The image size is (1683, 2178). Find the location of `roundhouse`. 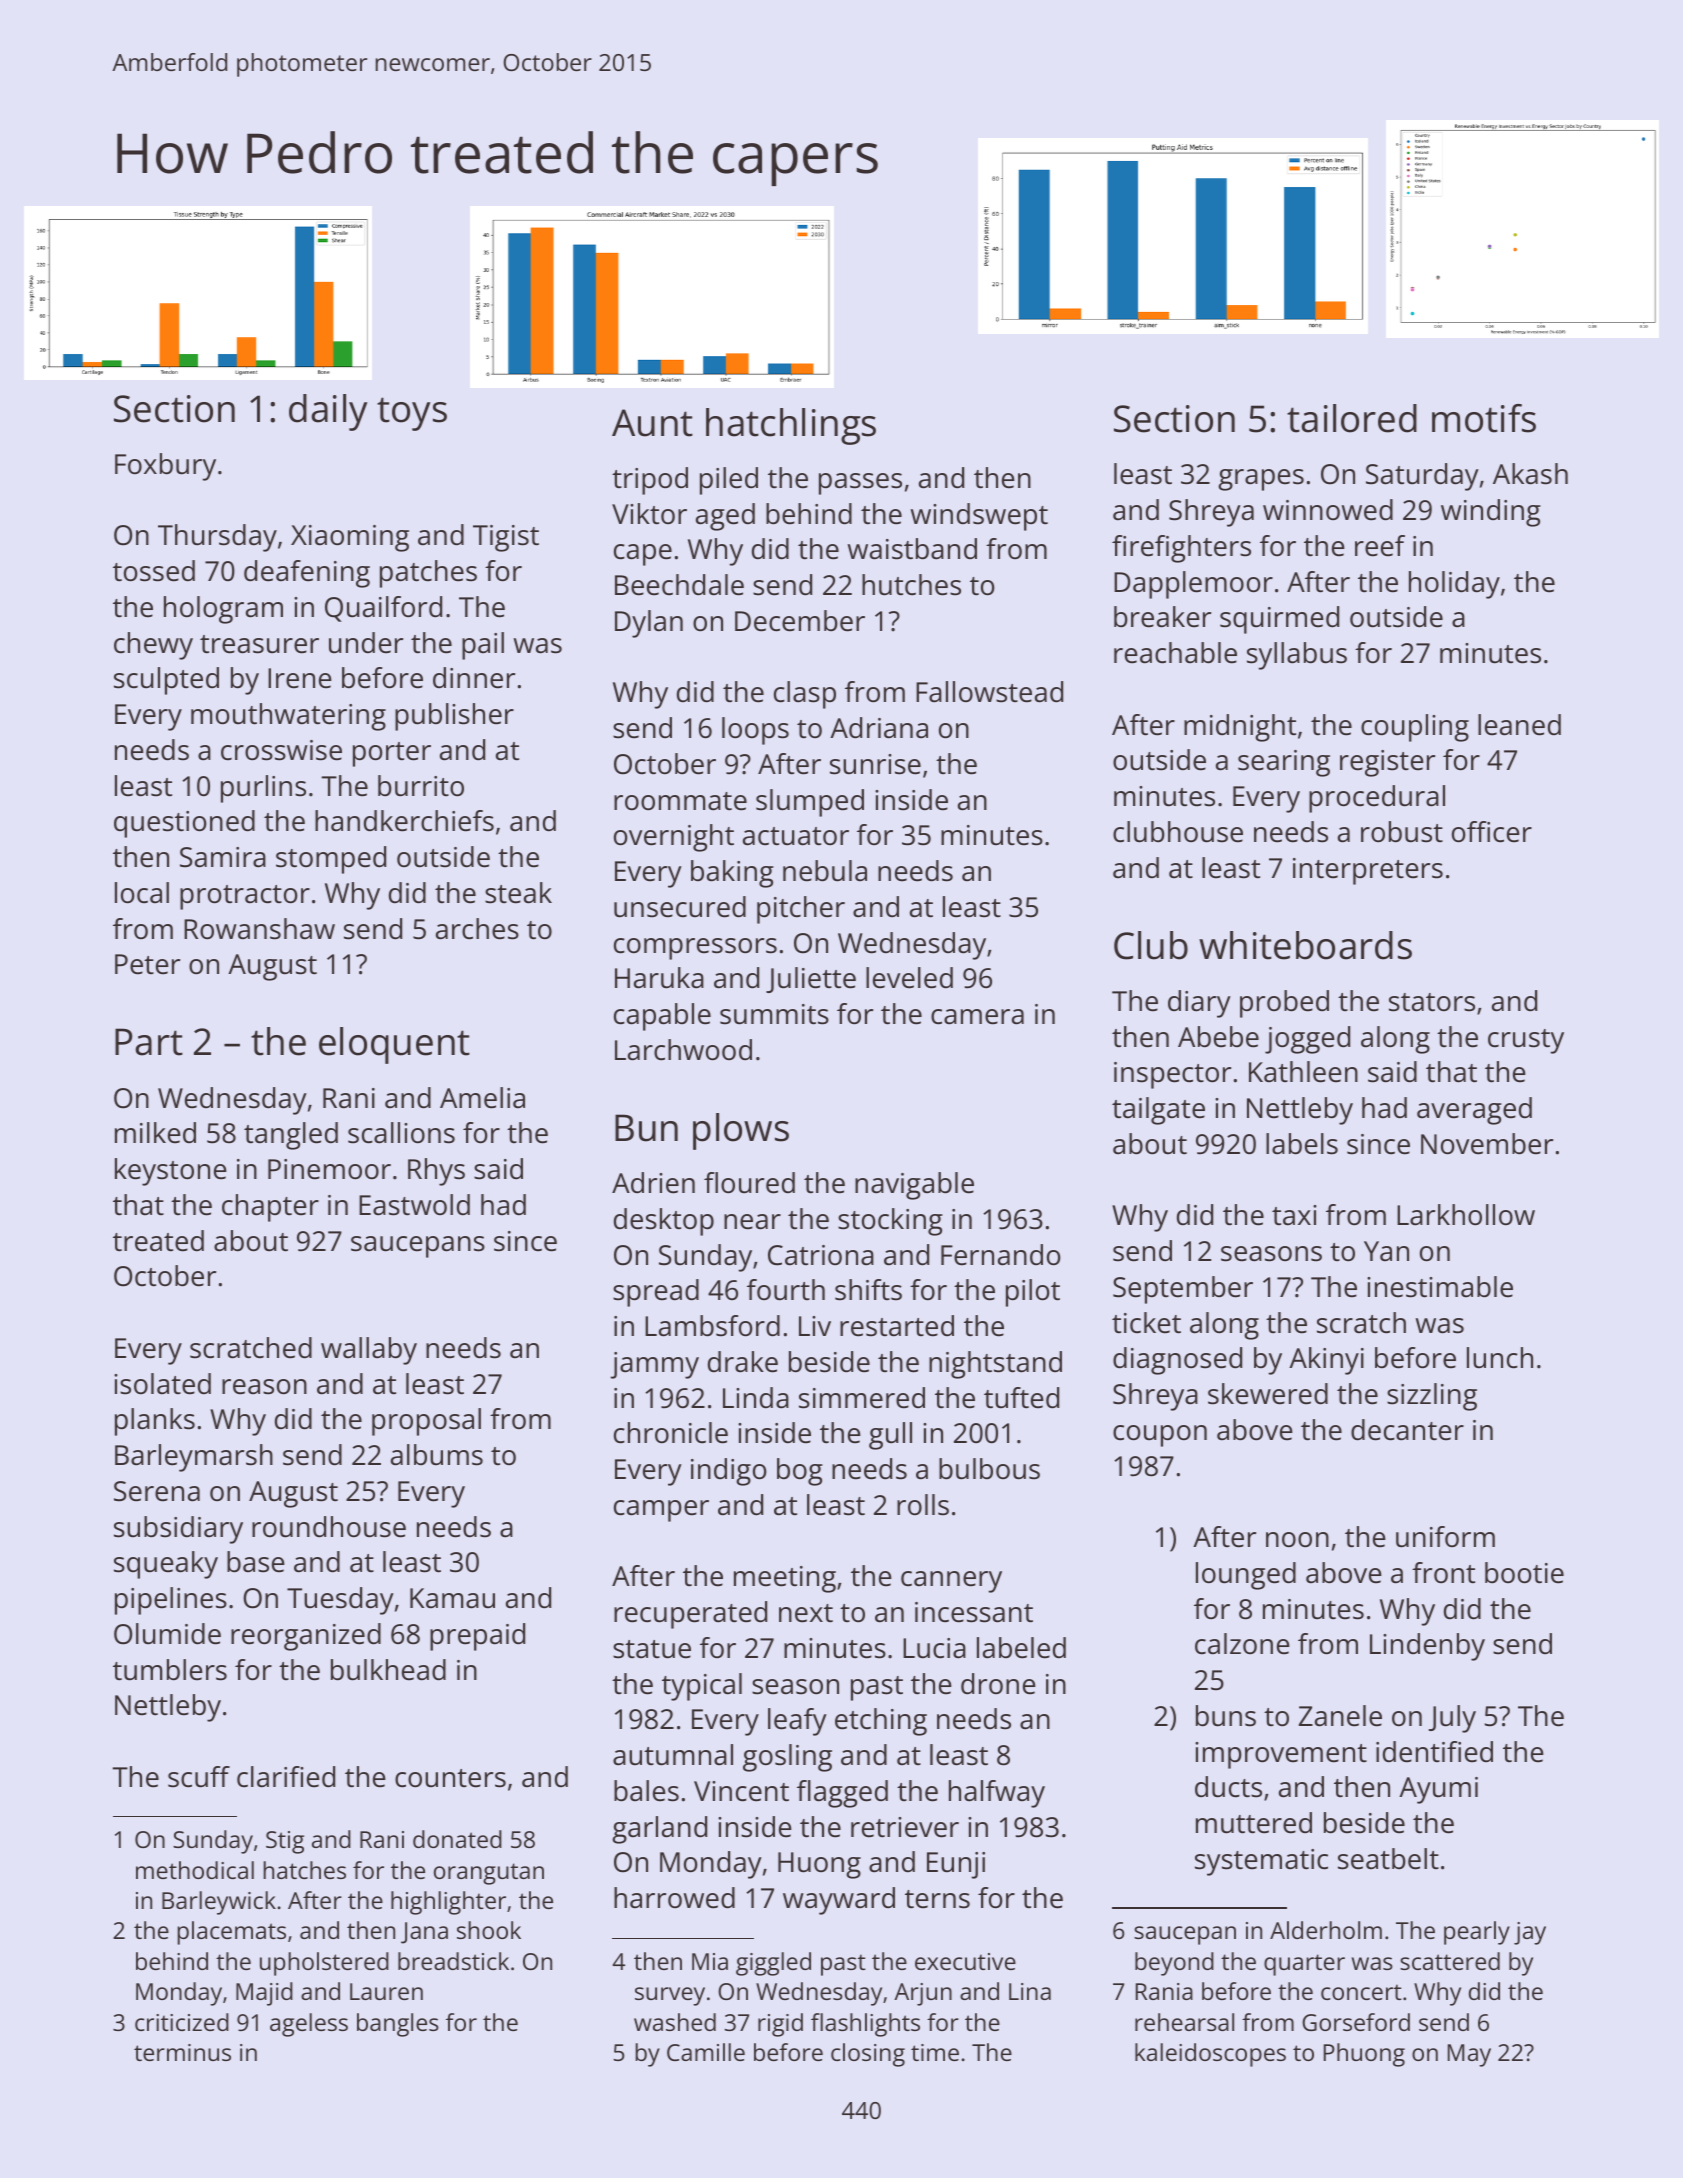

roundhouse is located at coordinates (329, 1527).
